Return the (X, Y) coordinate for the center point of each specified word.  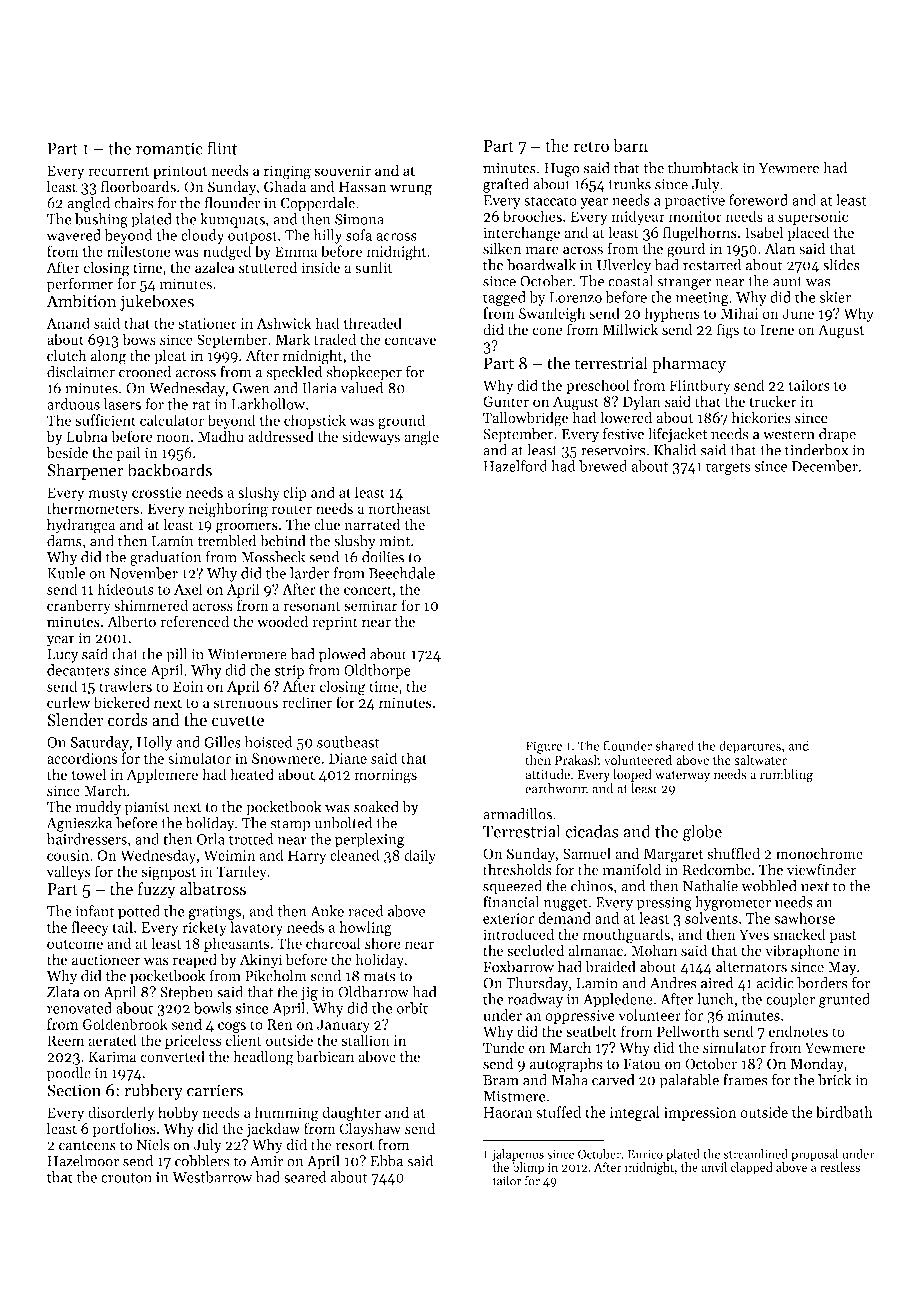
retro (591, 146)
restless (840, 1167)
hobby (178, 1113)
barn (630, 145)
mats (379, 977)
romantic (169, 148)
